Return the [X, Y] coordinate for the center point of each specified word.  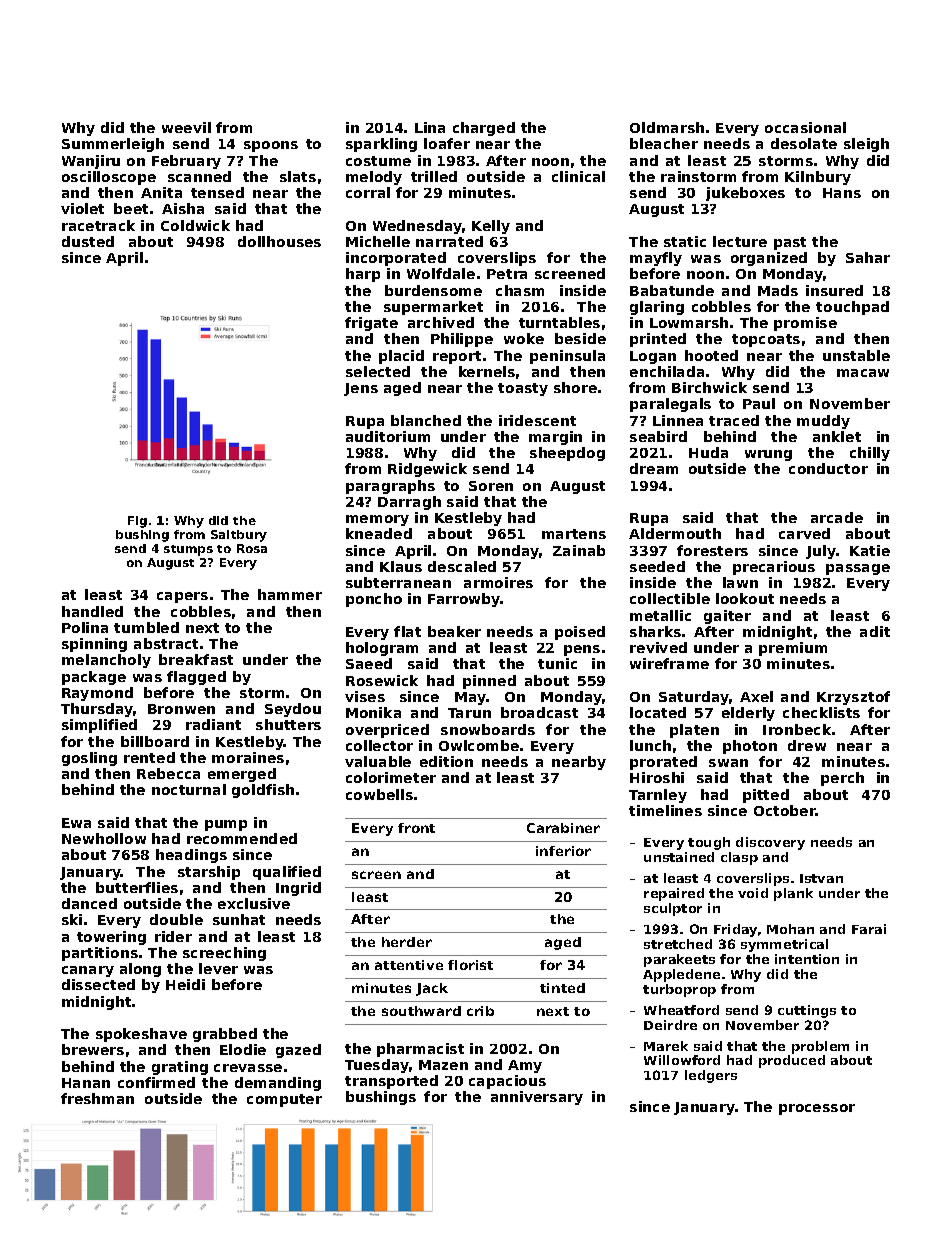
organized [769, 259]
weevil [186, 127]
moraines [248, 757]
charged [484, 129]
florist [470, 965]
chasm [520, 290]
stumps [188, 550]
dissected [98, 984]
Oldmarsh [667, 127]
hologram [382, 649]
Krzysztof [853, 698]
